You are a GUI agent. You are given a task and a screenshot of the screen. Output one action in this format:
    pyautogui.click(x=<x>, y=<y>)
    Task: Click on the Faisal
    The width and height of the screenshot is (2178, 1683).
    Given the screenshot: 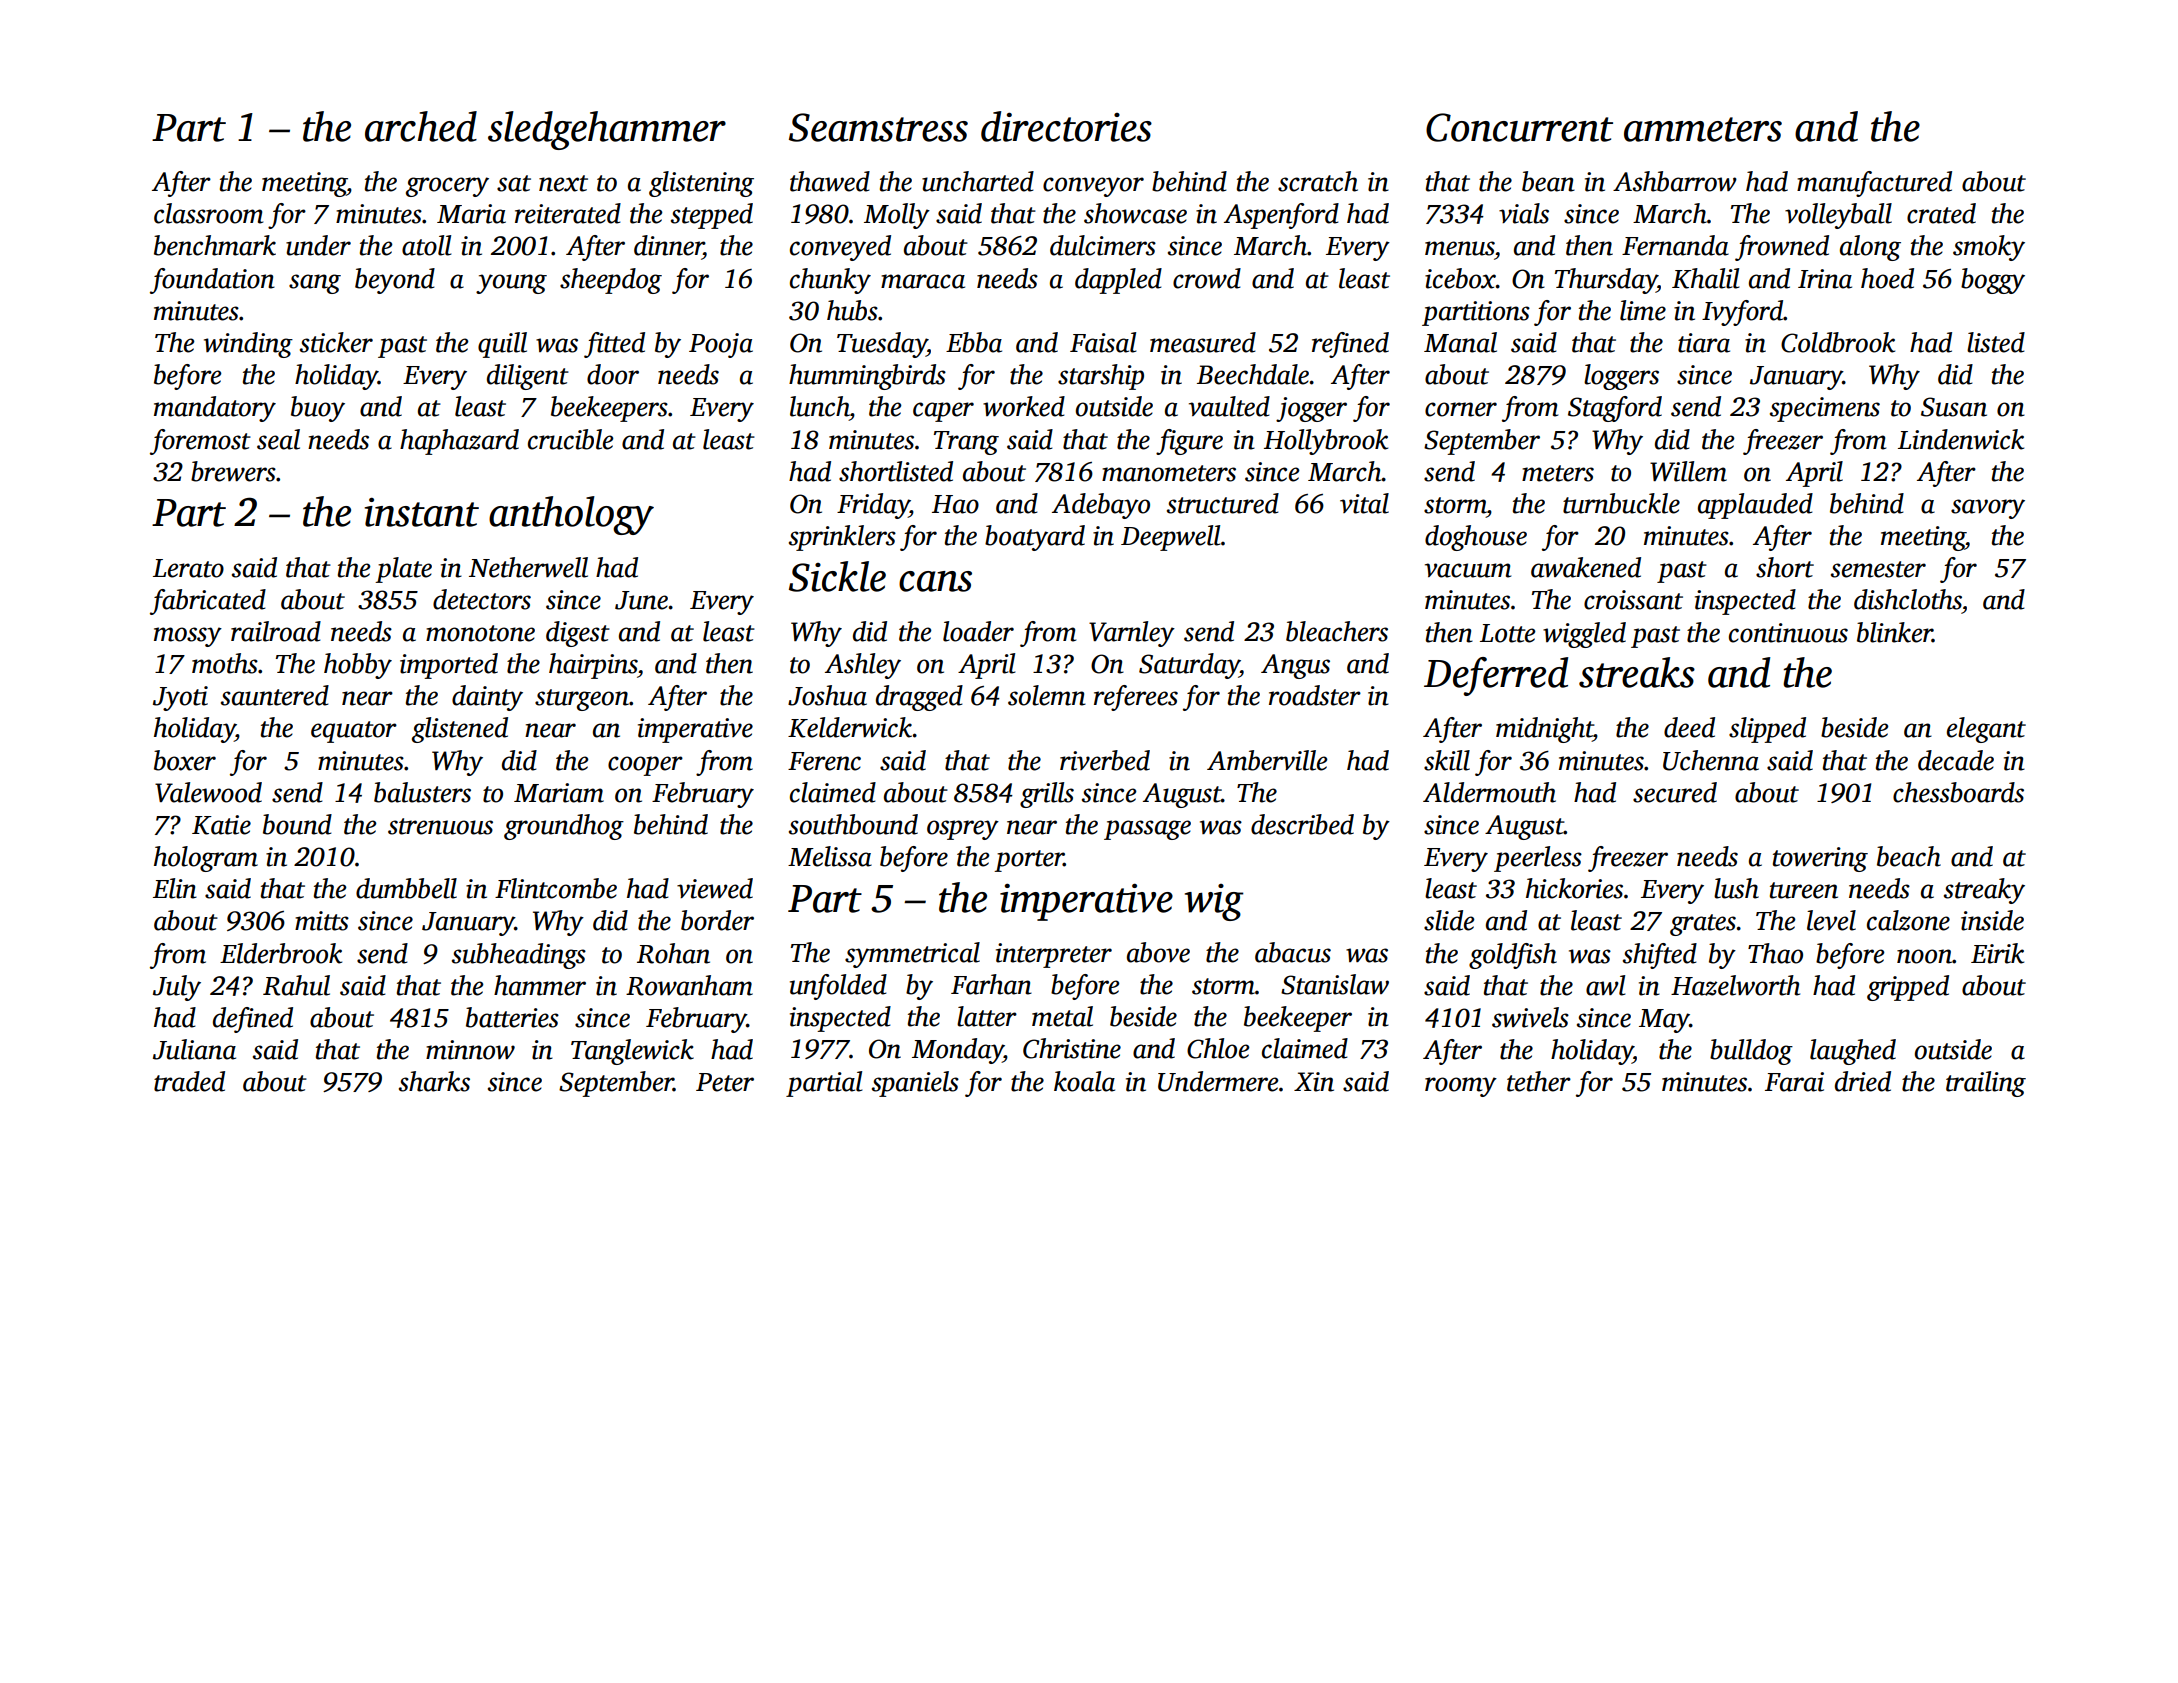 What is the action you would take?
    pyautogui.click(x=1103, y=342)
